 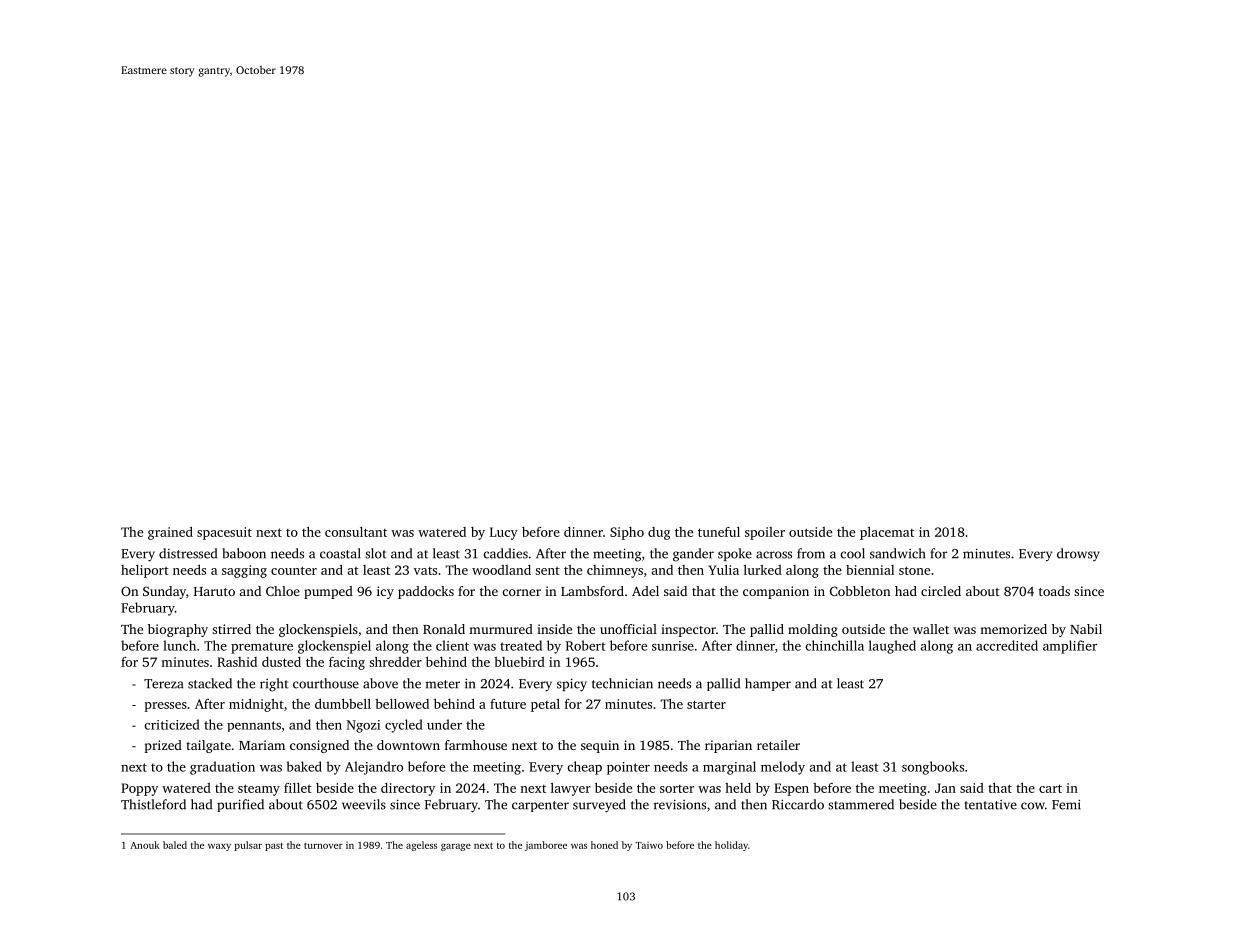 What do you see at coordinates (323, 846) in the screenshot?
I see `turnover` at bounding box center [323, 846].
